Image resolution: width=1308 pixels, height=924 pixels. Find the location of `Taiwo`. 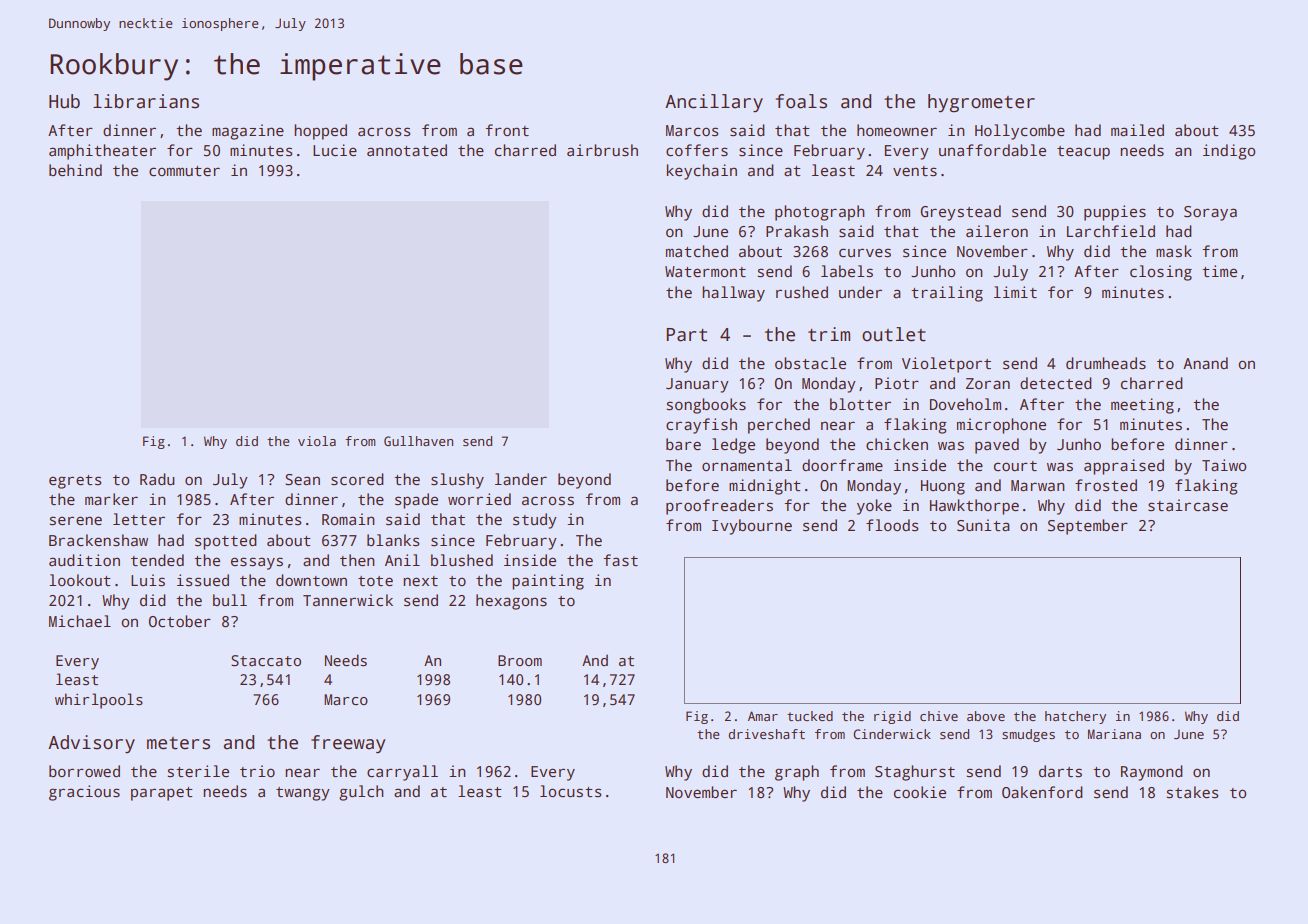

Taiwo is located at coordinates (1224, 465).
